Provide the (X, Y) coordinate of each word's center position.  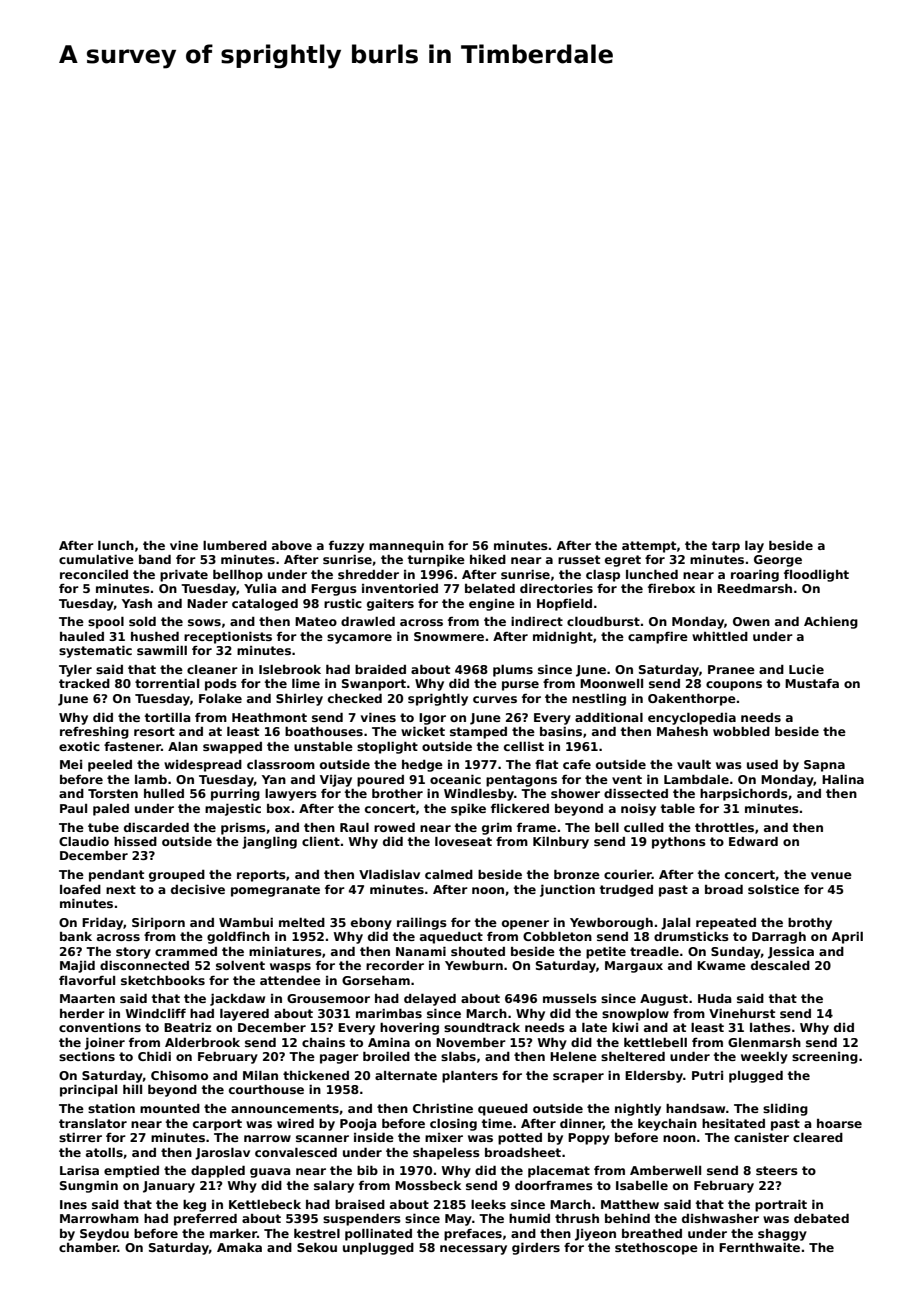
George (778, 561)
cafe (577, 764)
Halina (843, 779)
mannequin (406, 547)
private (184, 576)
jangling (269, 843)
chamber (88, 1247)
